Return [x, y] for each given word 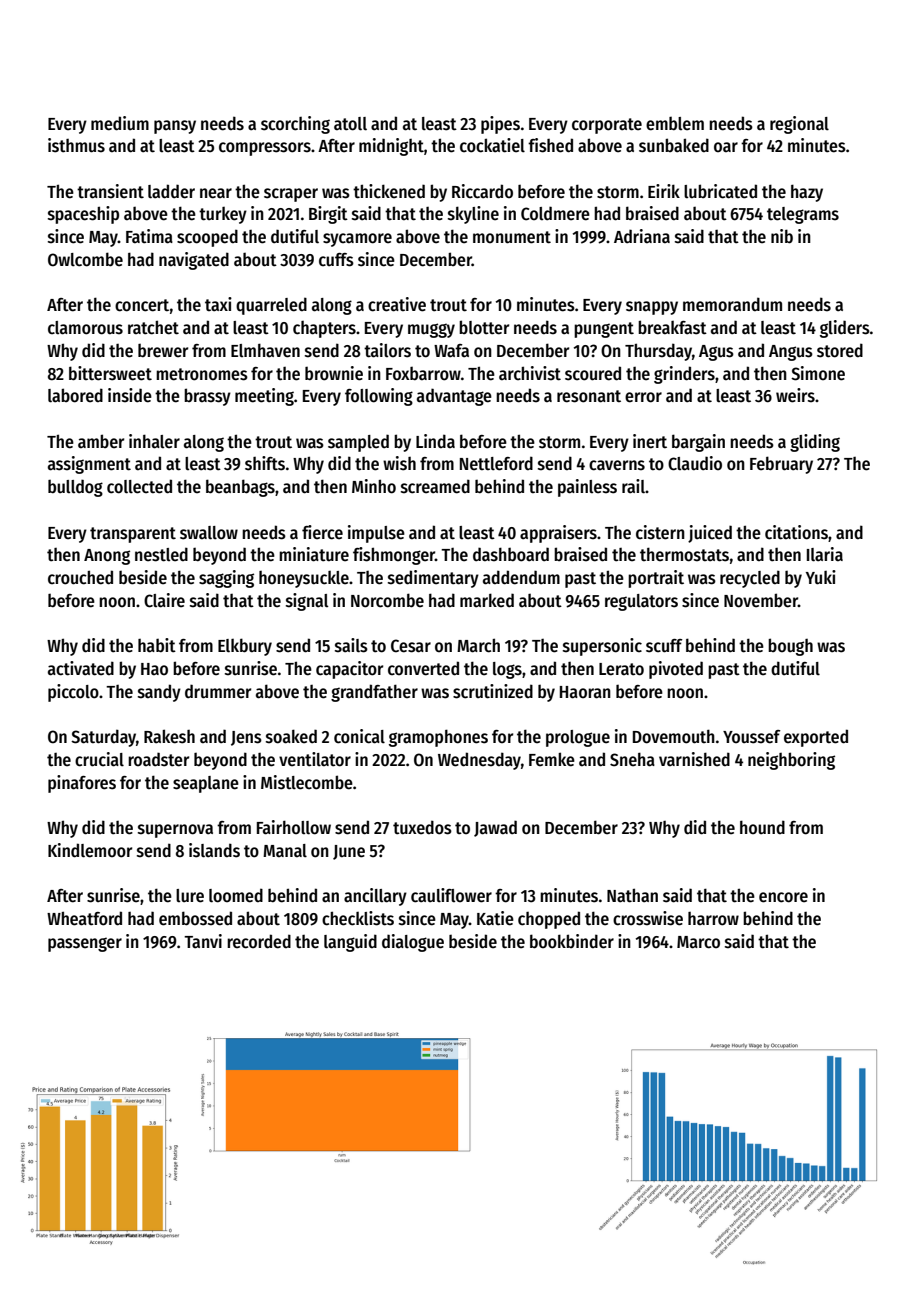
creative [397, 304]
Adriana [642, 236]
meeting [264, 397]
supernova [175, 831]
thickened [389, 191]
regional [799, 125]
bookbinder [572, 941]
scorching [295, 125]
